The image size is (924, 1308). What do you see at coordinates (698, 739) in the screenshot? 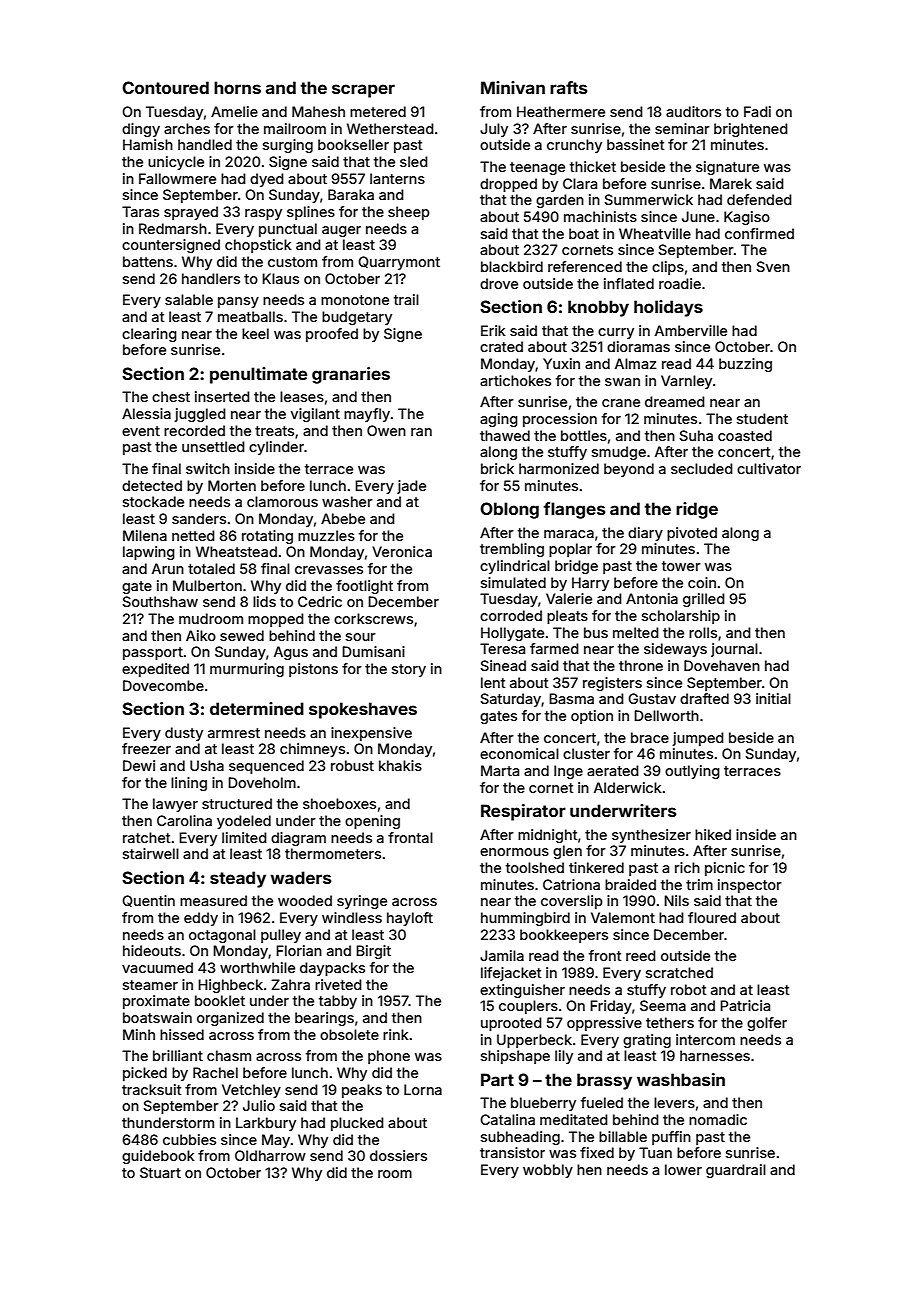
I see `jumped` at bounding box center [698, 739].
